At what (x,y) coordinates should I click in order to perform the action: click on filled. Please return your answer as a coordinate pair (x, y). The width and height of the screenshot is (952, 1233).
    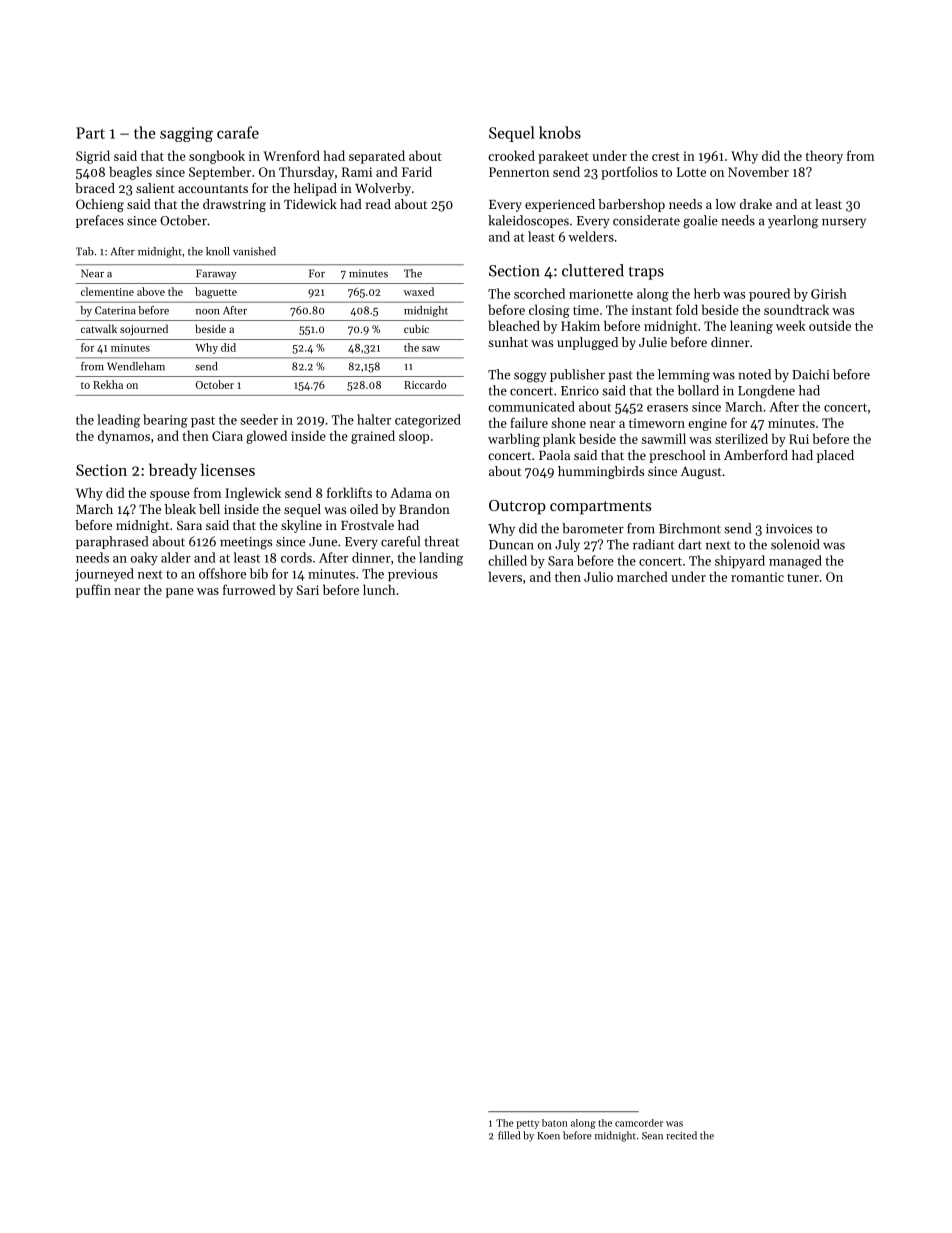
    Looking at the image, I should click on (509, 1135).
